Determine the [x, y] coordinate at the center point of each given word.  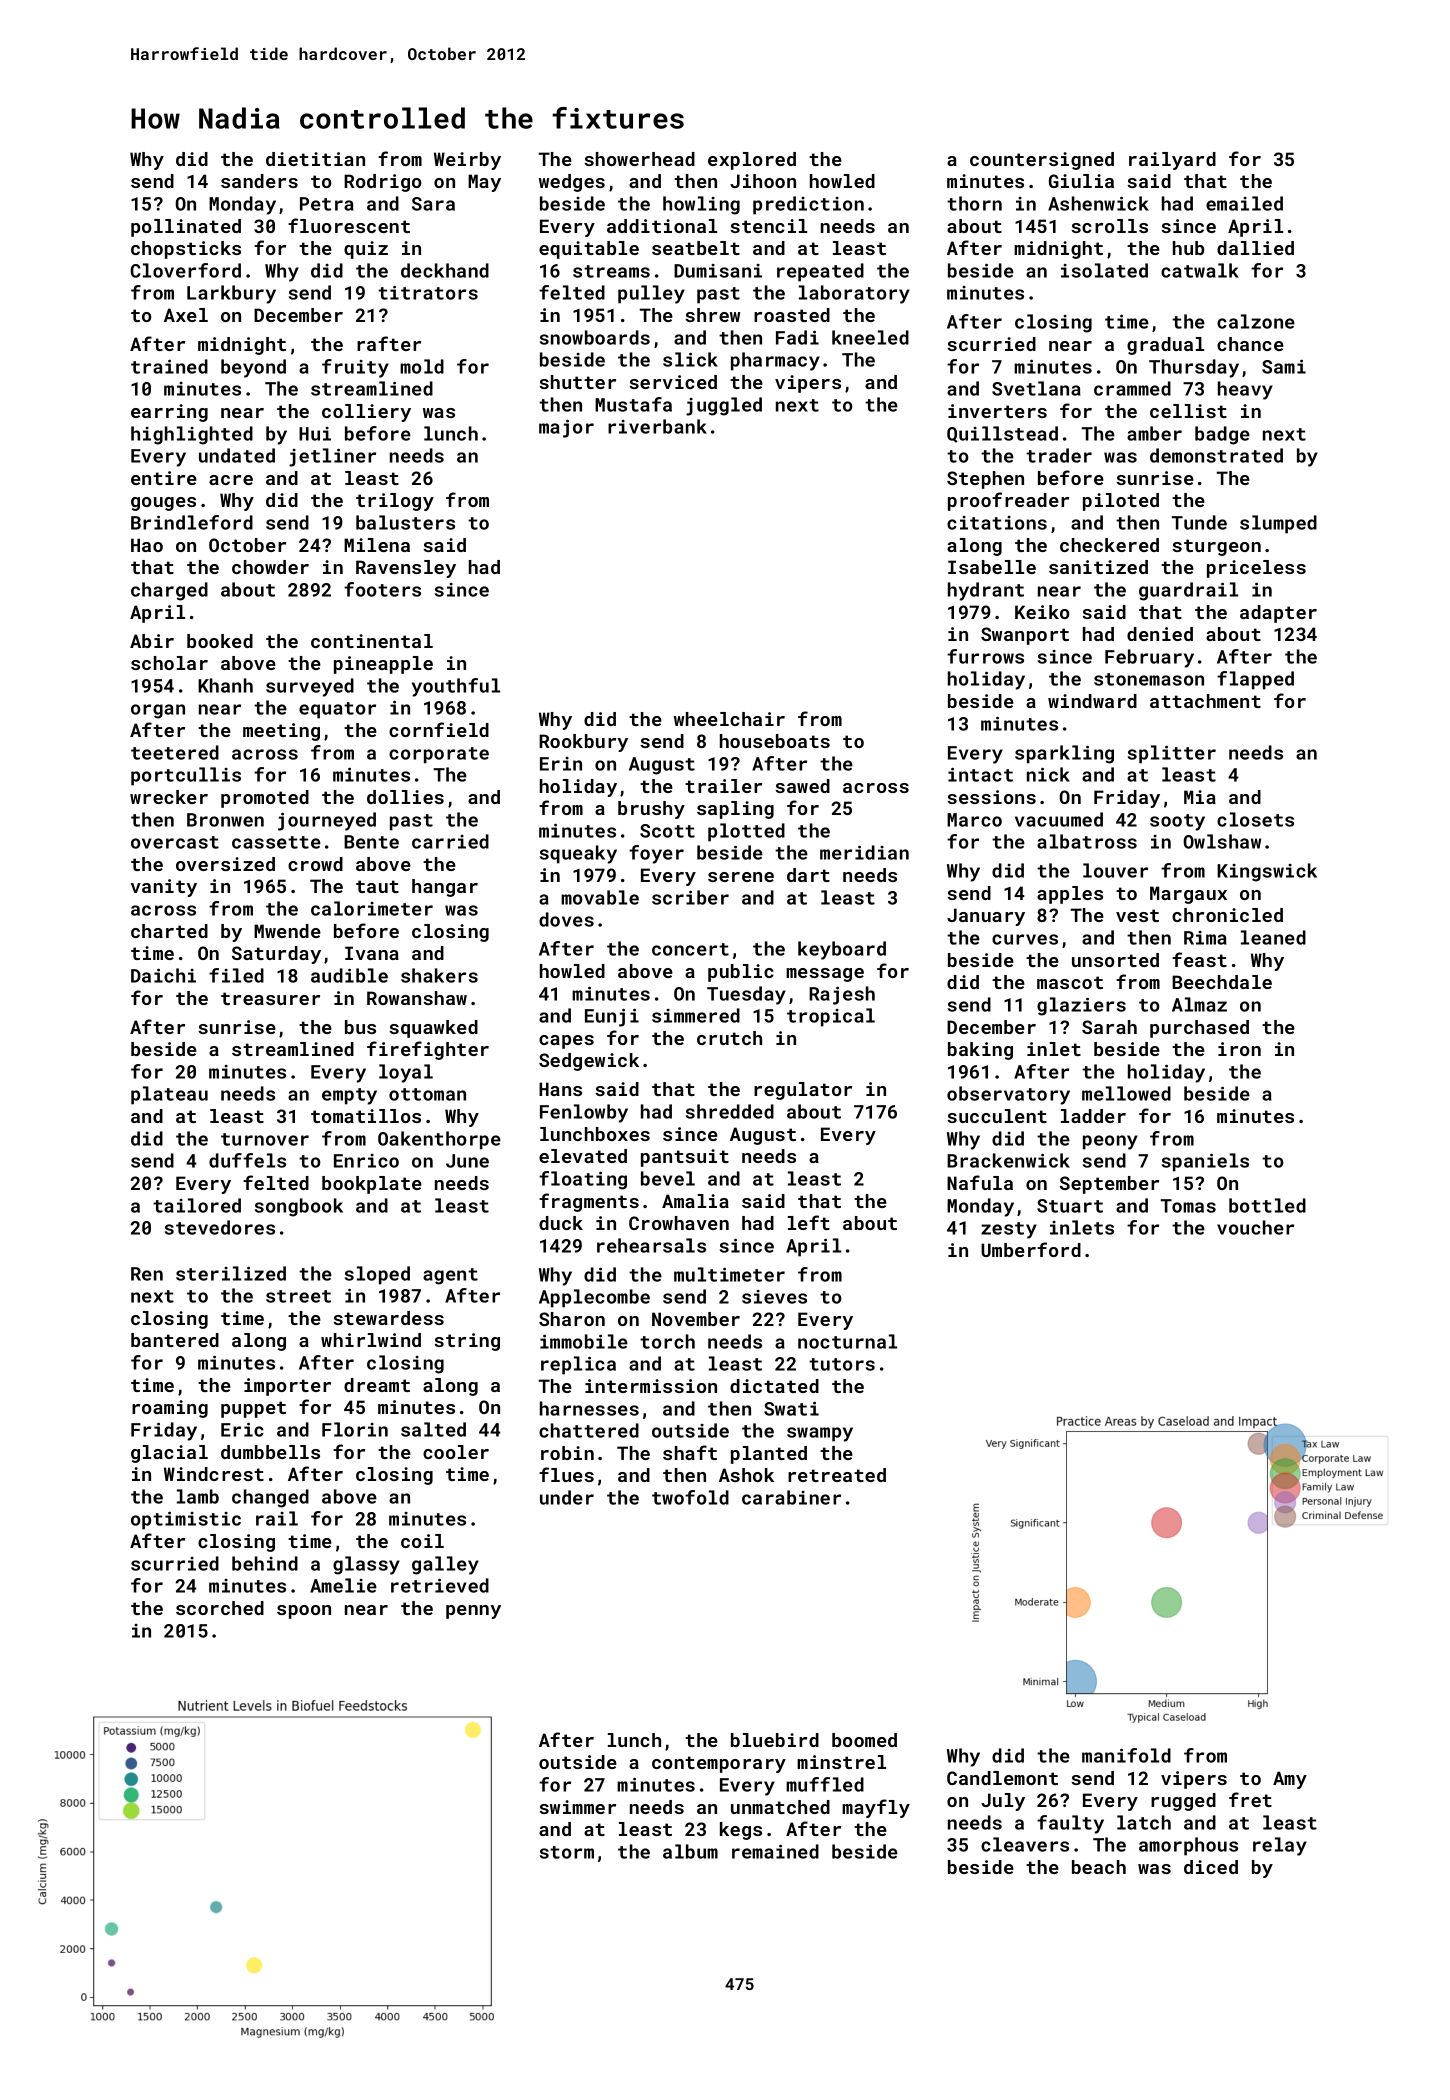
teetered [175, 752]
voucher [1255, 1227]
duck [561, 1223]
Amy [1290, 1780]
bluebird [775, 1740]
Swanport [1025, 636]
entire [164, 478]
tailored [197, 1205]
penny [473, 1612]
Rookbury [583, 743]
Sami [1284, 366]
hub [1188, 248]
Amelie [343, 1585]
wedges [572, 183]
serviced [673, 382]
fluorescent [349, 225]
